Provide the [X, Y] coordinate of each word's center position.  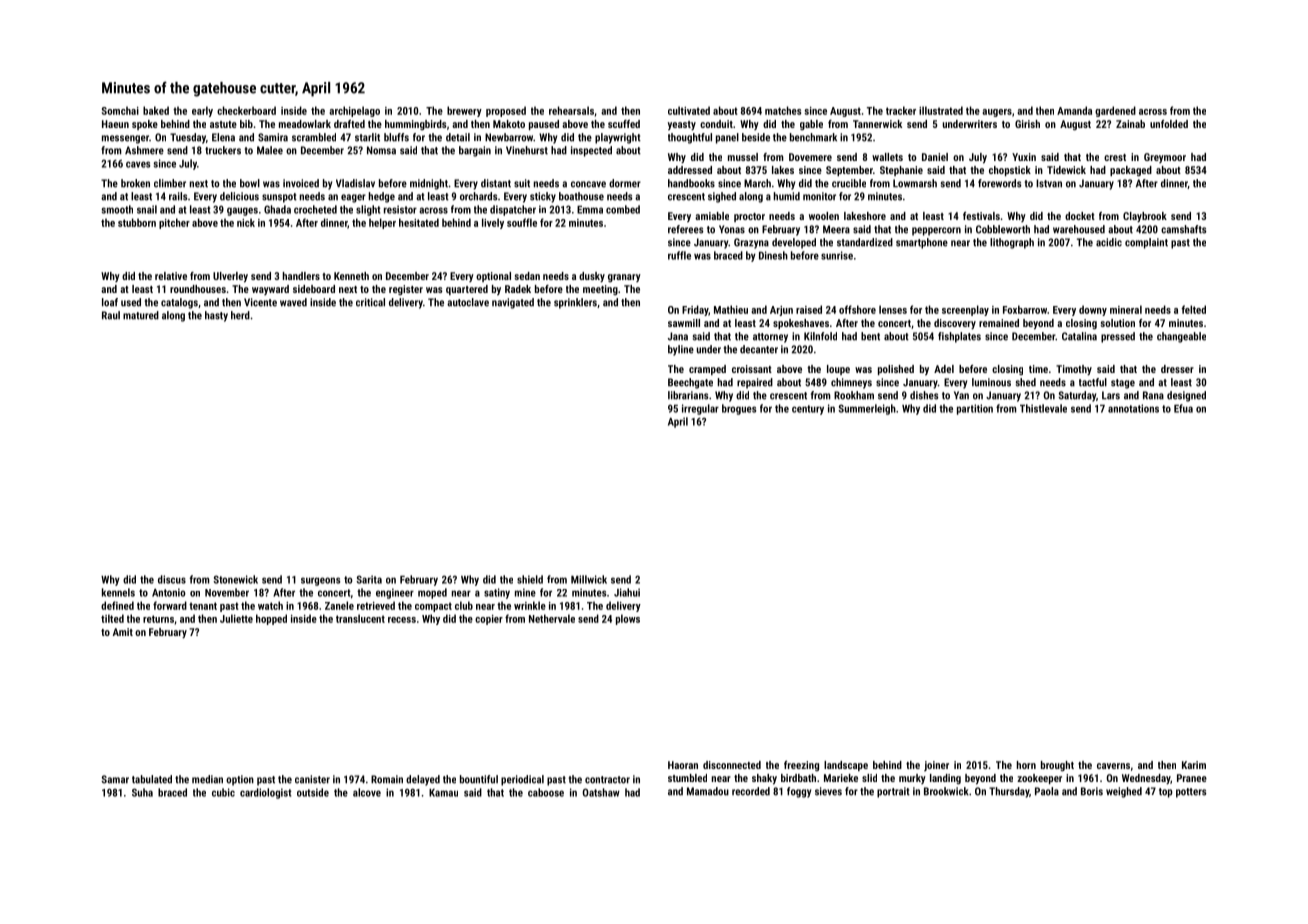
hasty [216, 316]
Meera [836, 229]
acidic [1109, 242]
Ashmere [144, 150]
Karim [1194, 765]
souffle [522, 222]
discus [172, 579]
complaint [1146, 243]
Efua [1183, 408]
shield [530, 579]
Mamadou [708, 791]
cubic [223, 792]
